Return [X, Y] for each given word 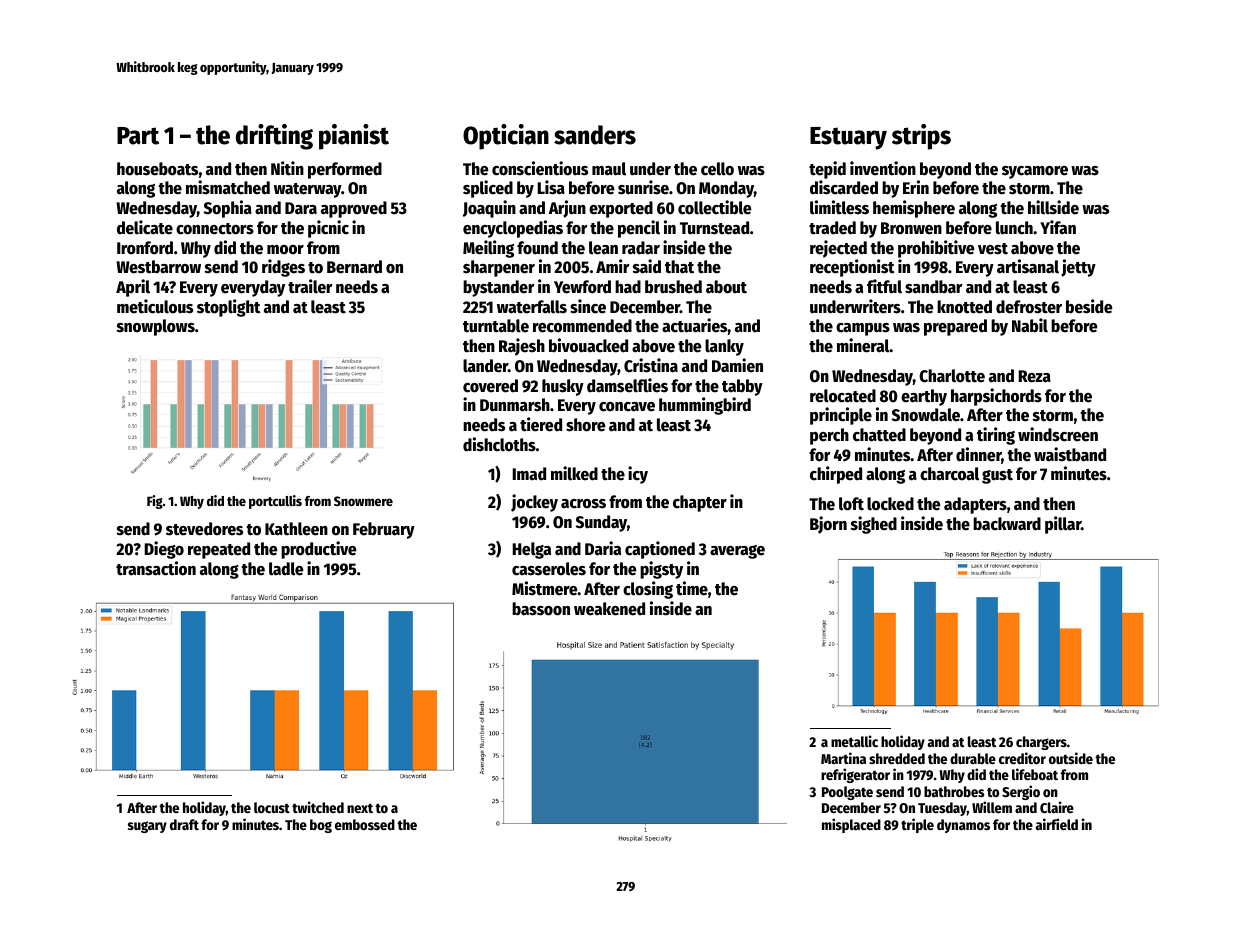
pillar [1063, 525]
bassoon [541, 609]
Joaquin [489, 209]
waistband [1070, 454]
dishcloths [499, 444]
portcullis [275, 502]
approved [354, 209]
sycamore [1035, 172]
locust [272, 807]
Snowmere [363, 501]
